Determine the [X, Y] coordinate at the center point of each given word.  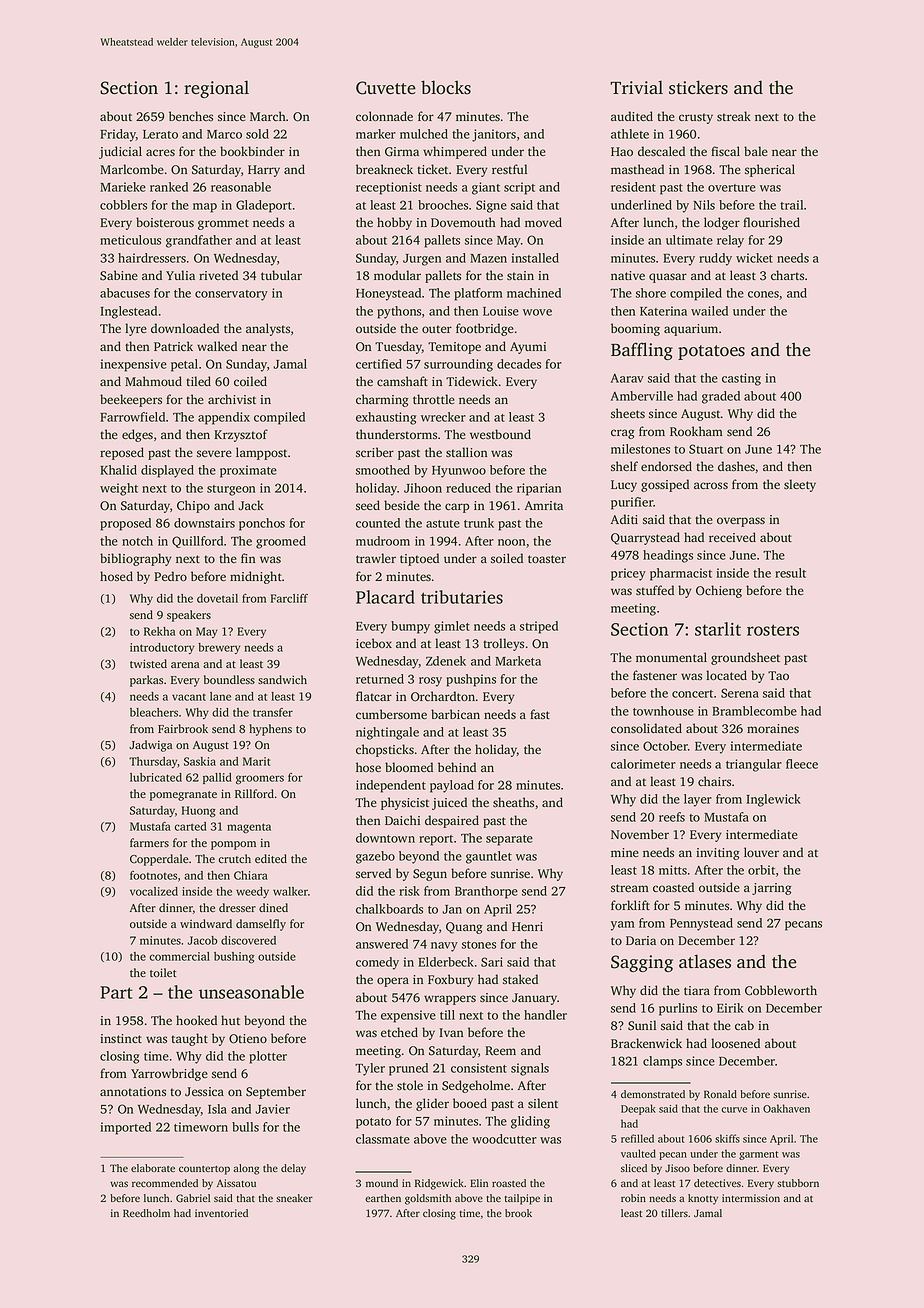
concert [692, 694]
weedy [252, 892]
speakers [189, 616]
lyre [136, 329]
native [628, 275]
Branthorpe [486, 892]
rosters [773, 630]
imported [125, 1128]
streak [734, 116]
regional [216, 89]
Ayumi [528, 348]
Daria [641, 940]
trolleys [503, 644]
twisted [148, 663]
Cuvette [385, 88]
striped [539, 627]
